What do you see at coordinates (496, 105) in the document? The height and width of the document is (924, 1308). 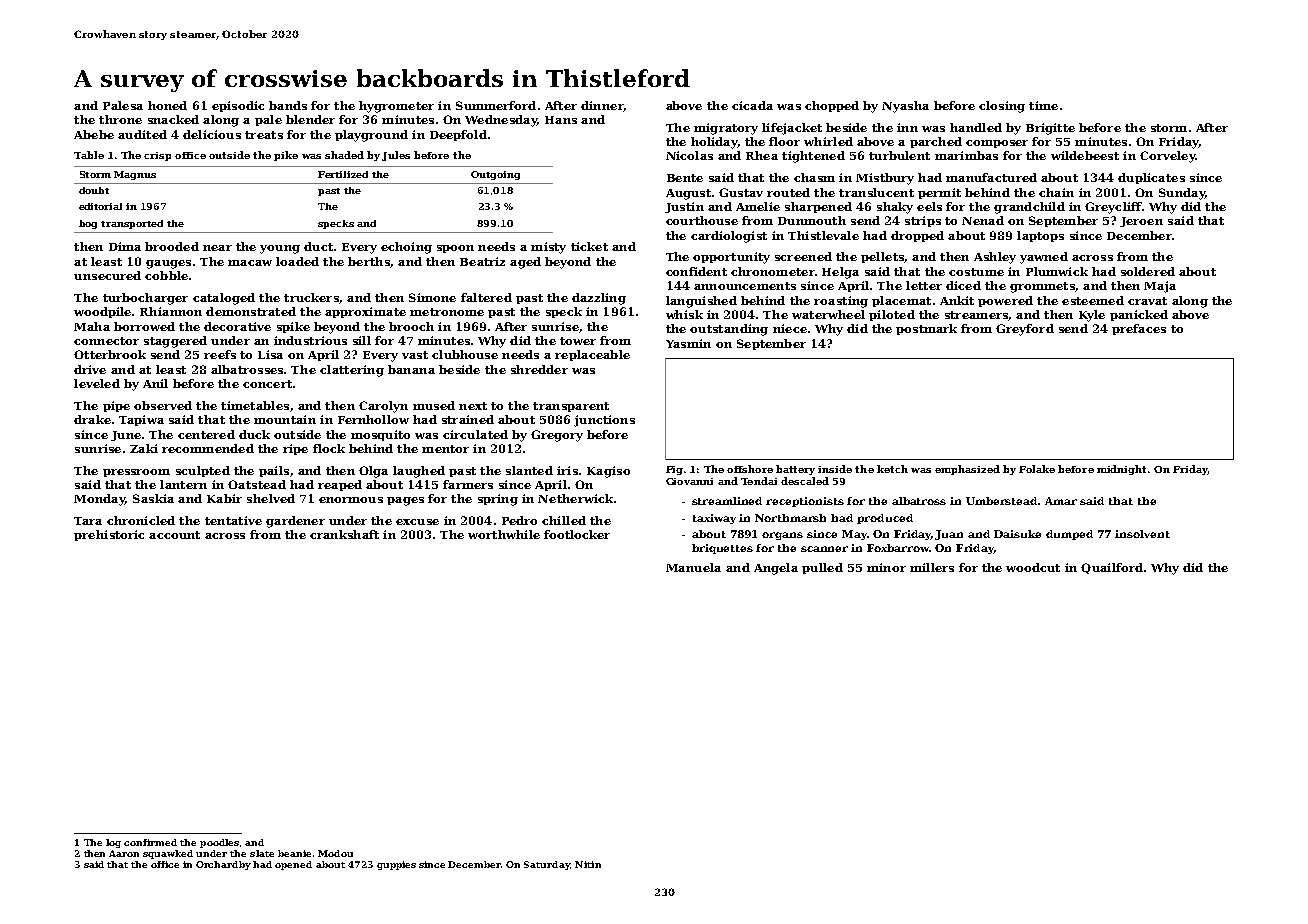 I see `Summerford` at bounding box center [496, 105].
